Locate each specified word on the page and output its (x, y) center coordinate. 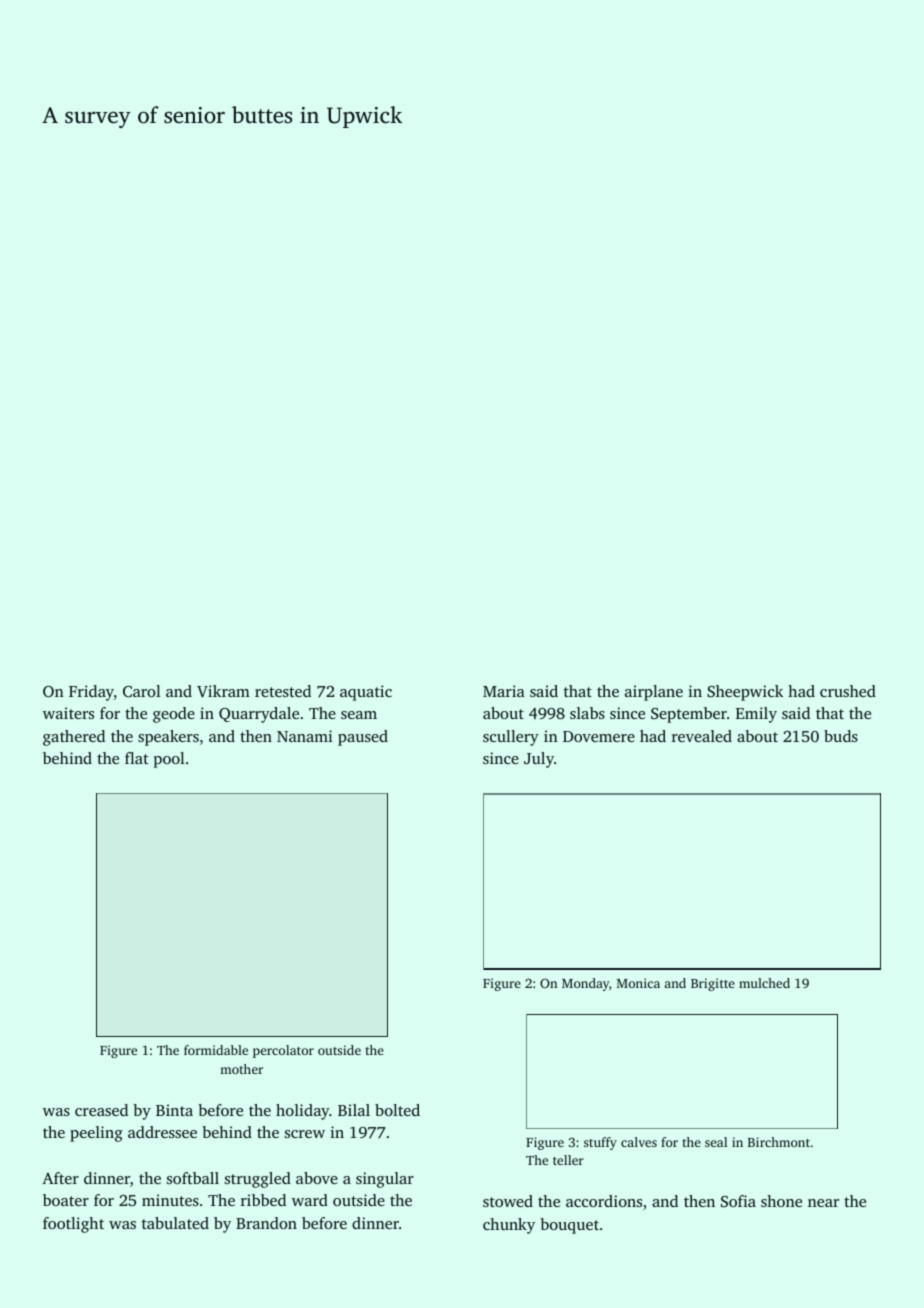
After (60, 1178)
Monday (585, 984)
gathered (74, 738)
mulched (764, 983)
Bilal (354, 1110)
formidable (216, 1050)
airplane (654, 693)
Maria (504, 691)
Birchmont (779, 1142)
